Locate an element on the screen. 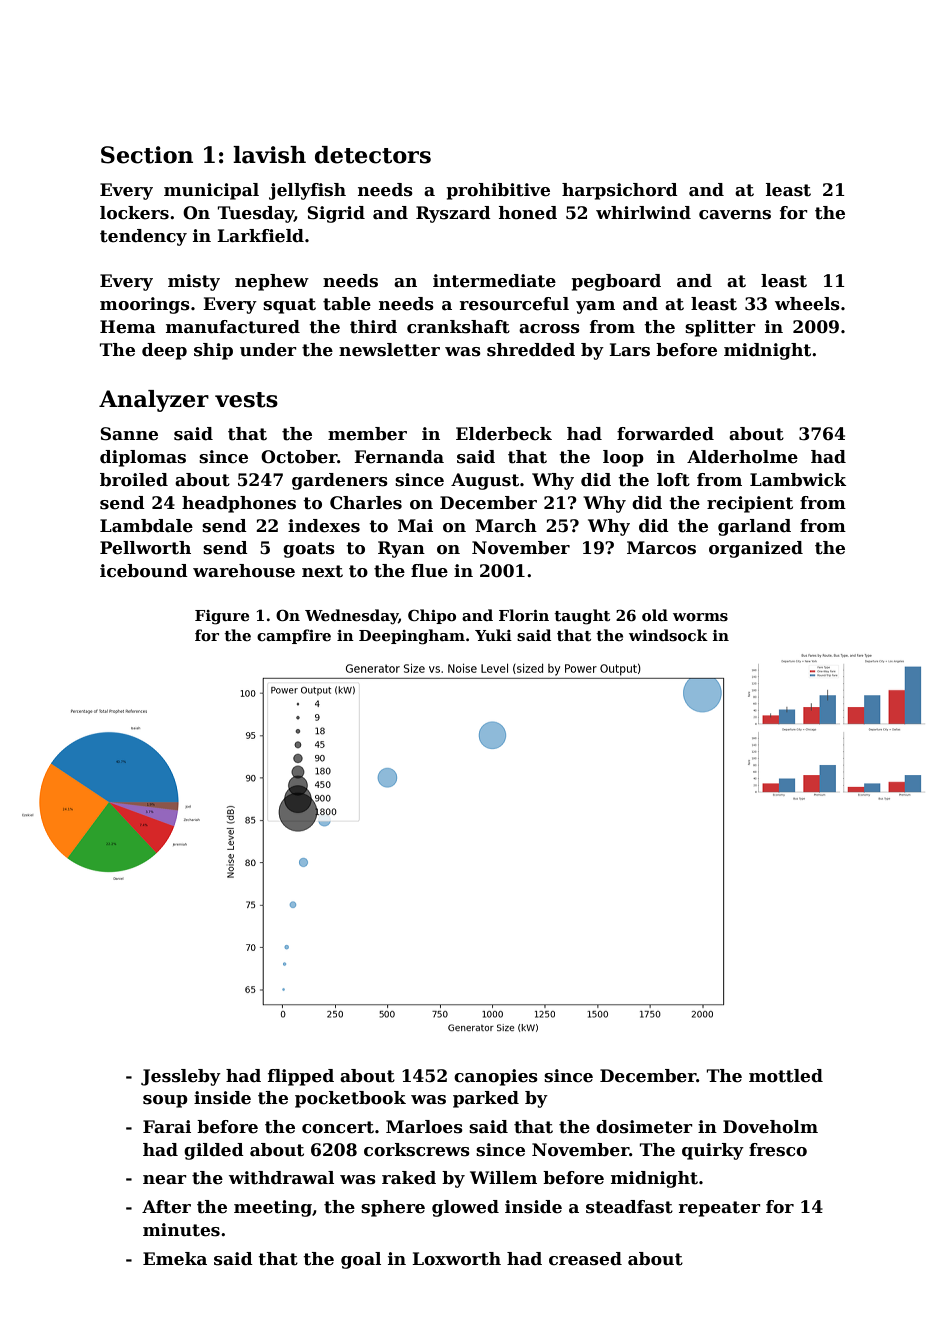 This screenshot has height=1344, width=946. lavish is located at coordinates (269, 155).
